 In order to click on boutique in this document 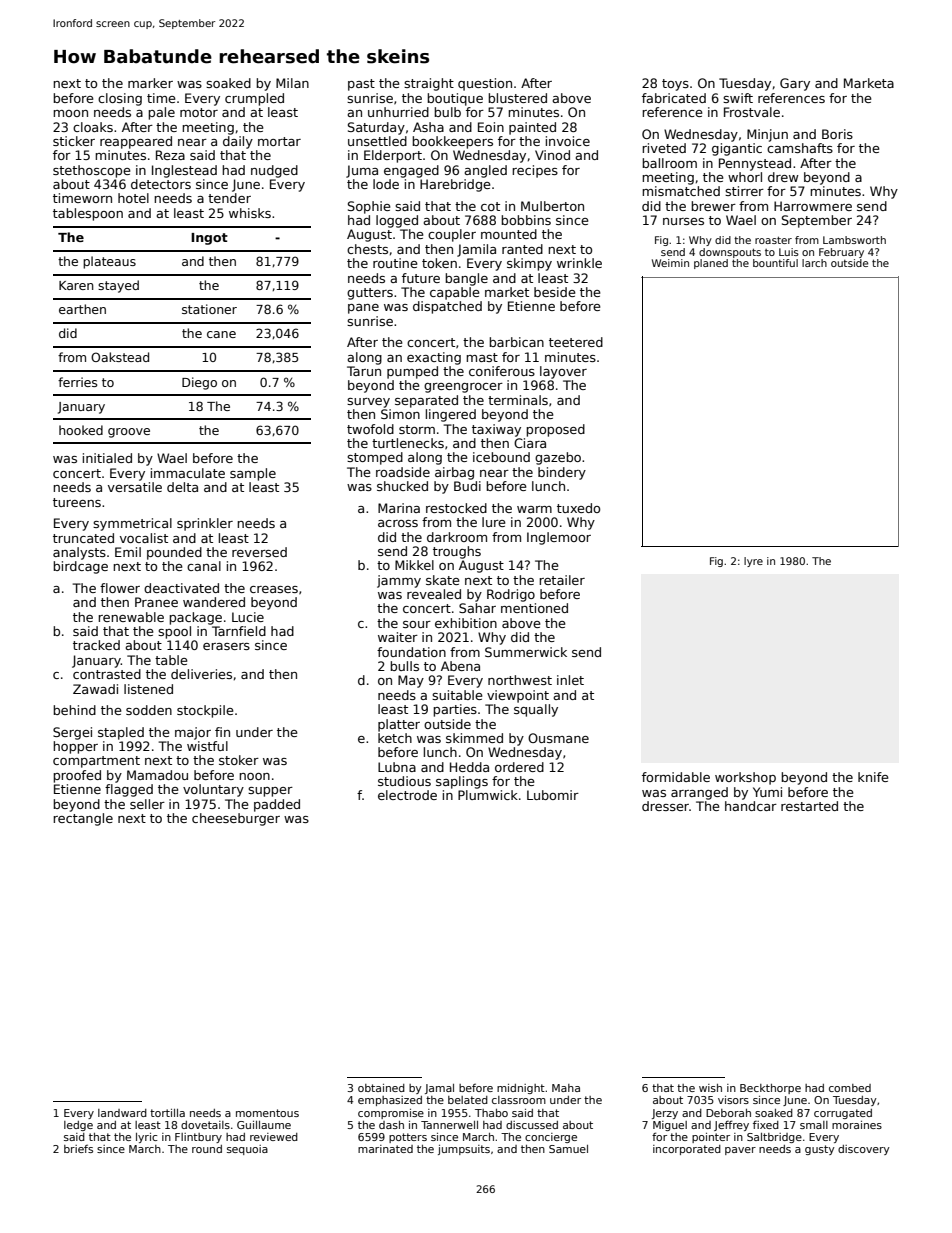, I will do `click(455, 99)`.
